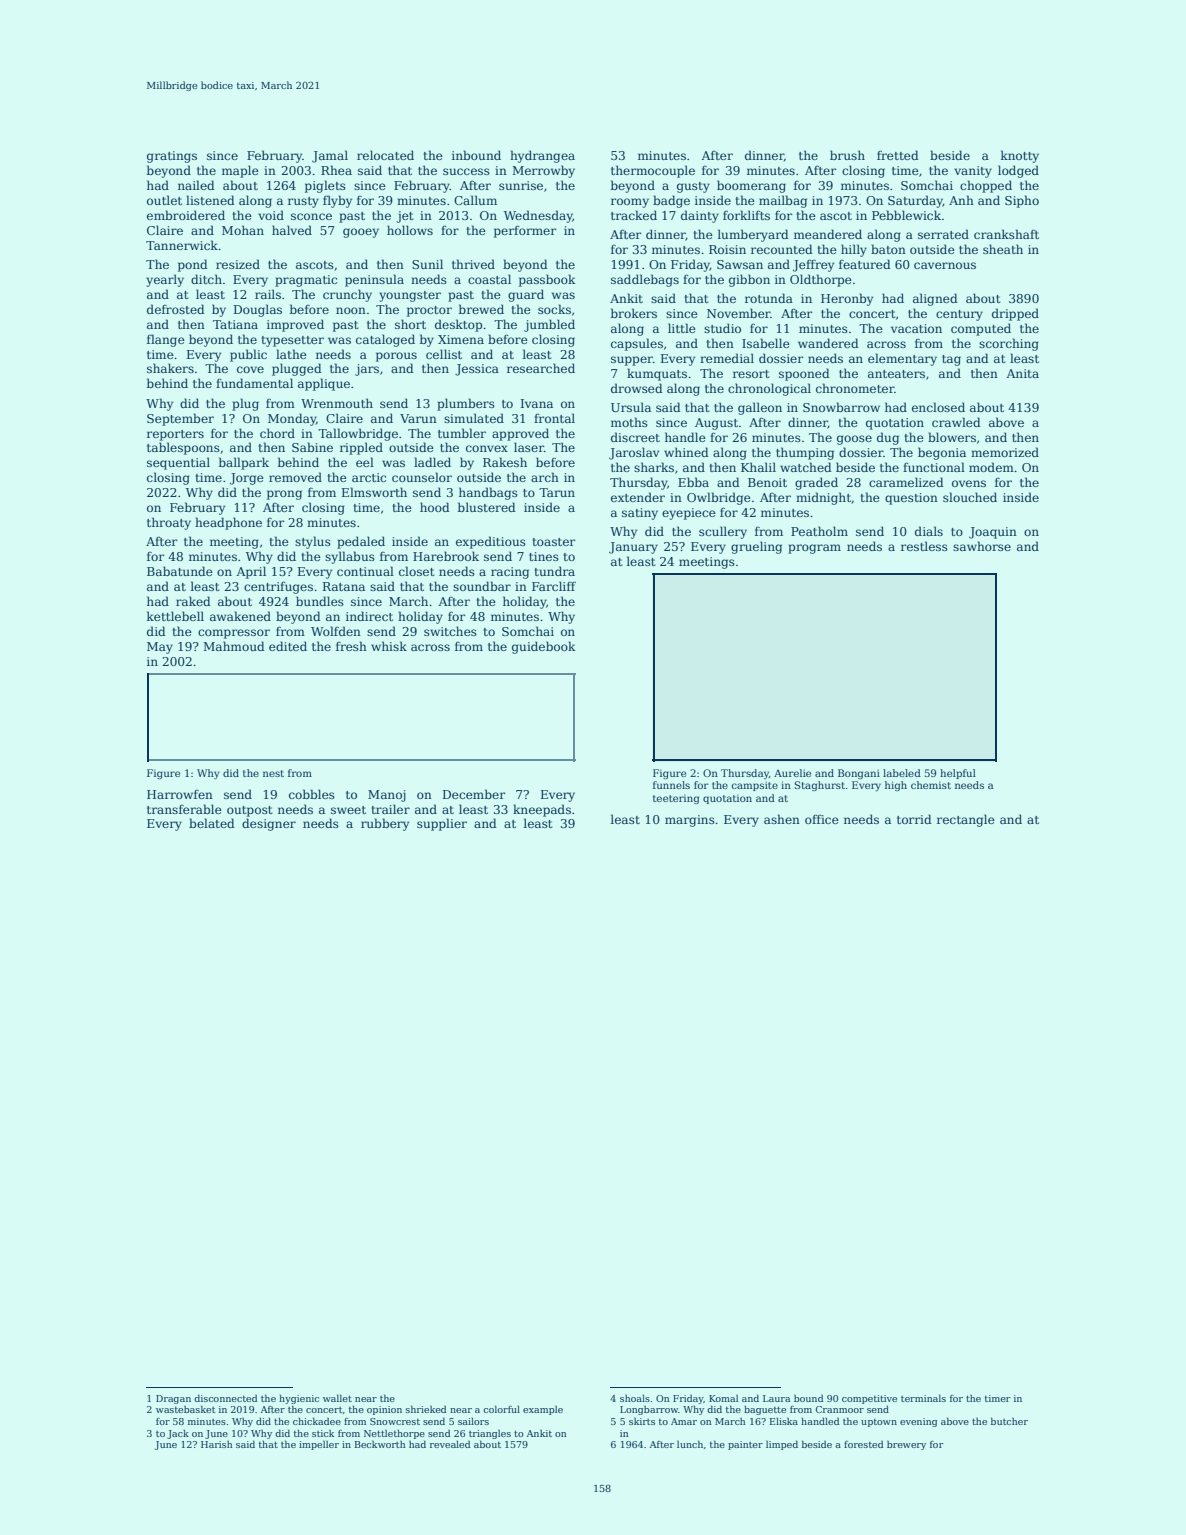 The height and width of the screenshot is (1535, 1186). I want to click on rectangle, so click(966, 820).
